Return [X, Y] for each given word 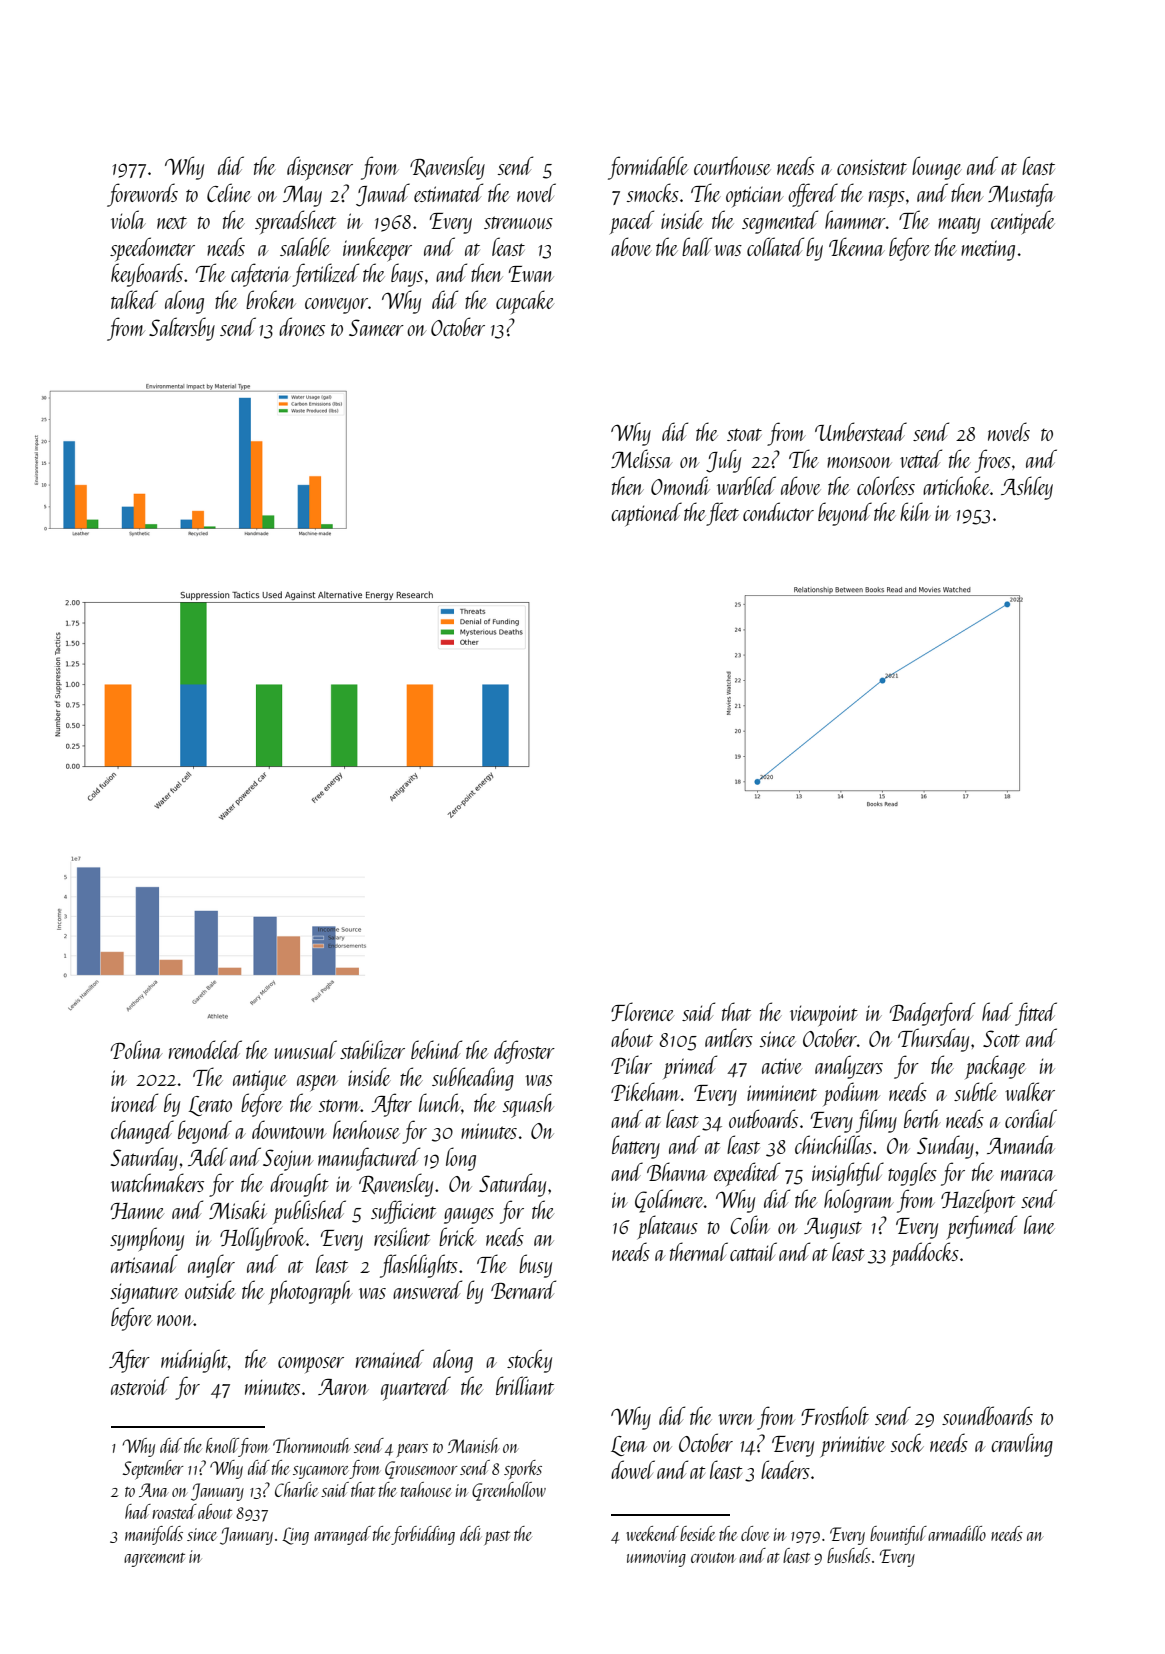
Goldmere [669, 1201]
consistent [872, 167]
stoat [744, 434]
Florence [642, 1011]
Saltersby [182, 329]
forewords [142, 195]
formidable [648, 168]
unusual [306, 1049]
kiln [915, 511]
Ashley [1027, 488]
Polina [136, 1049]
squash [528, 1105]
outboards [763, 1118]
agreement [154, 1560]
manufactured [369, 1159]
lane [1039, 1224]
